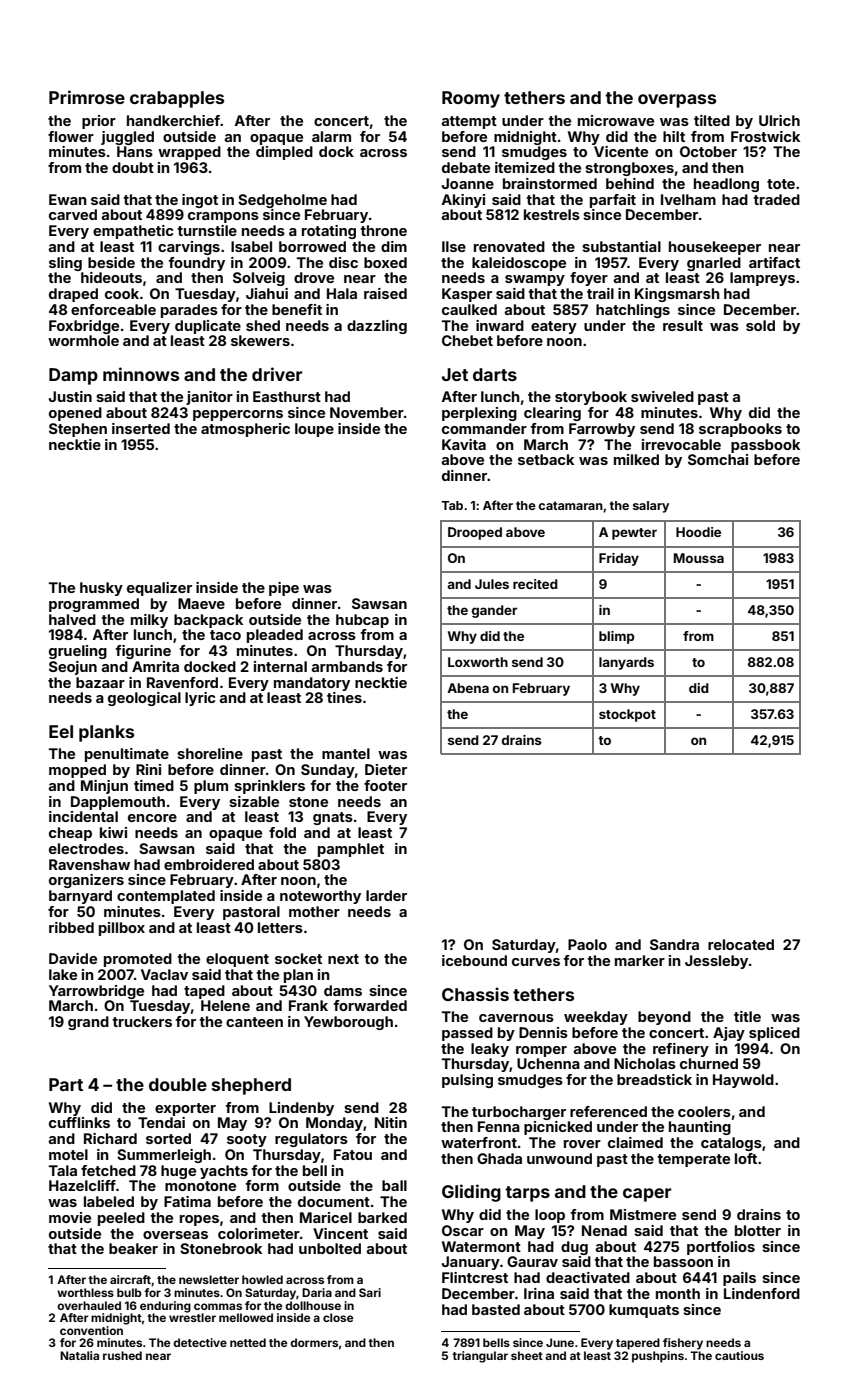  I want to click on fold, so click(282, 832).
